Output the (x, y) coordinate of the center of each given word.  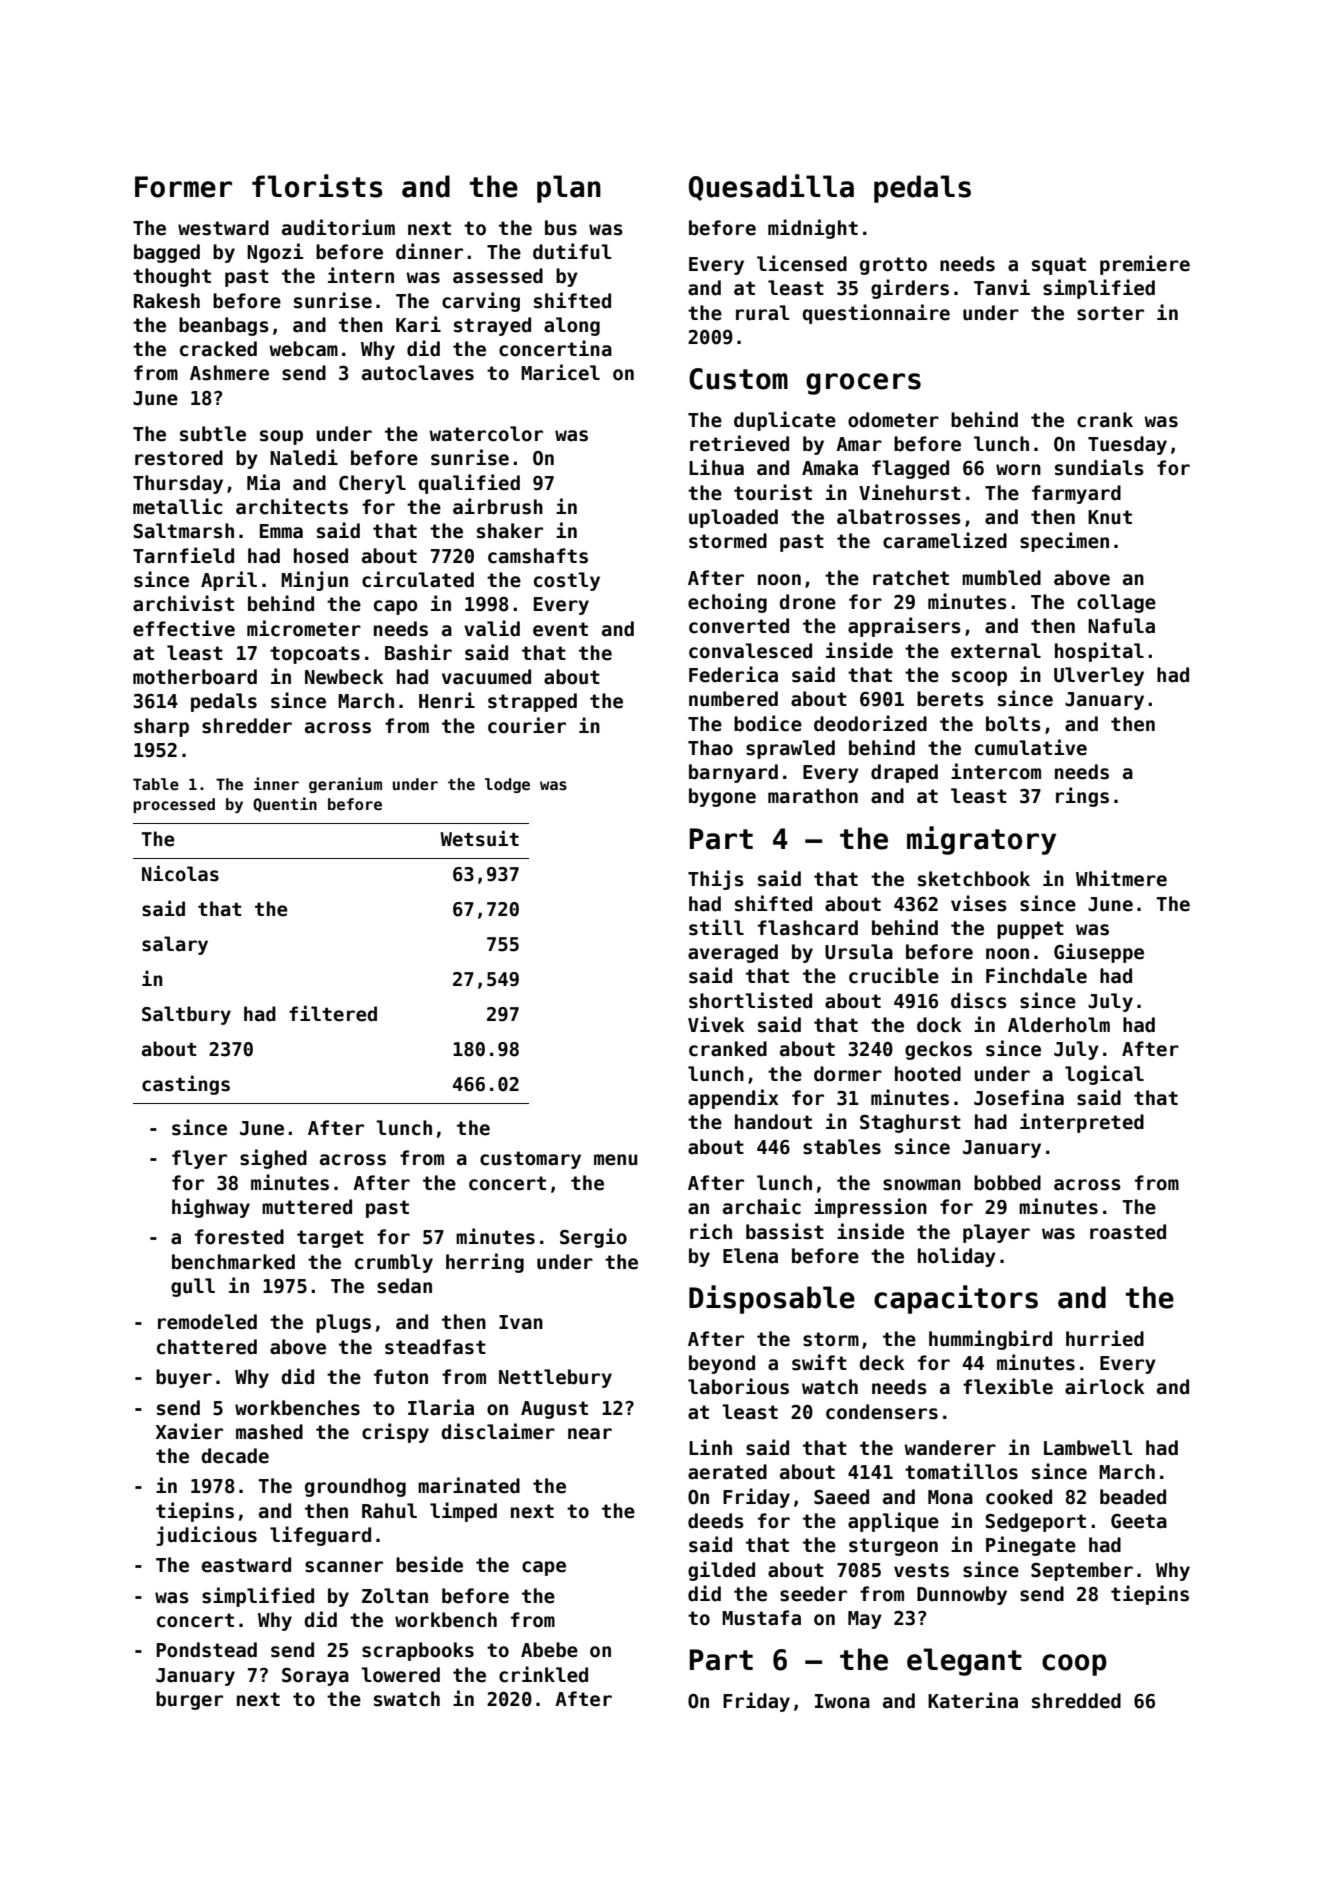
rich (711, 1231)
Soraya (315, 1677)
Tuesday (1127, 445)
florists (317, 186)
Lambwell (1088, 1448)
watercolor (486, 434)
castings (186, 1085)
